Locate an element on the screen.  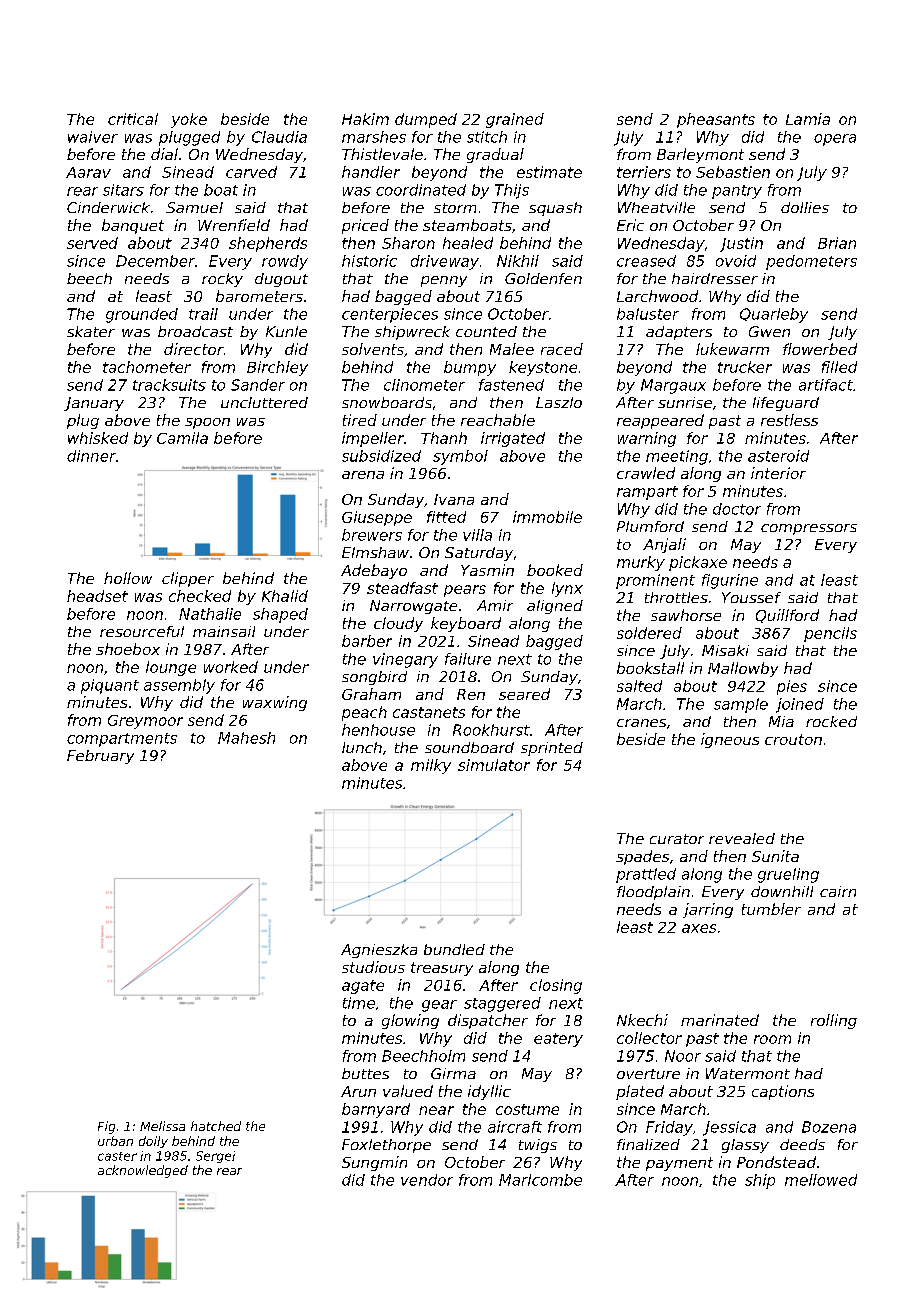
deeds is located at coordinates (802, 1144).
